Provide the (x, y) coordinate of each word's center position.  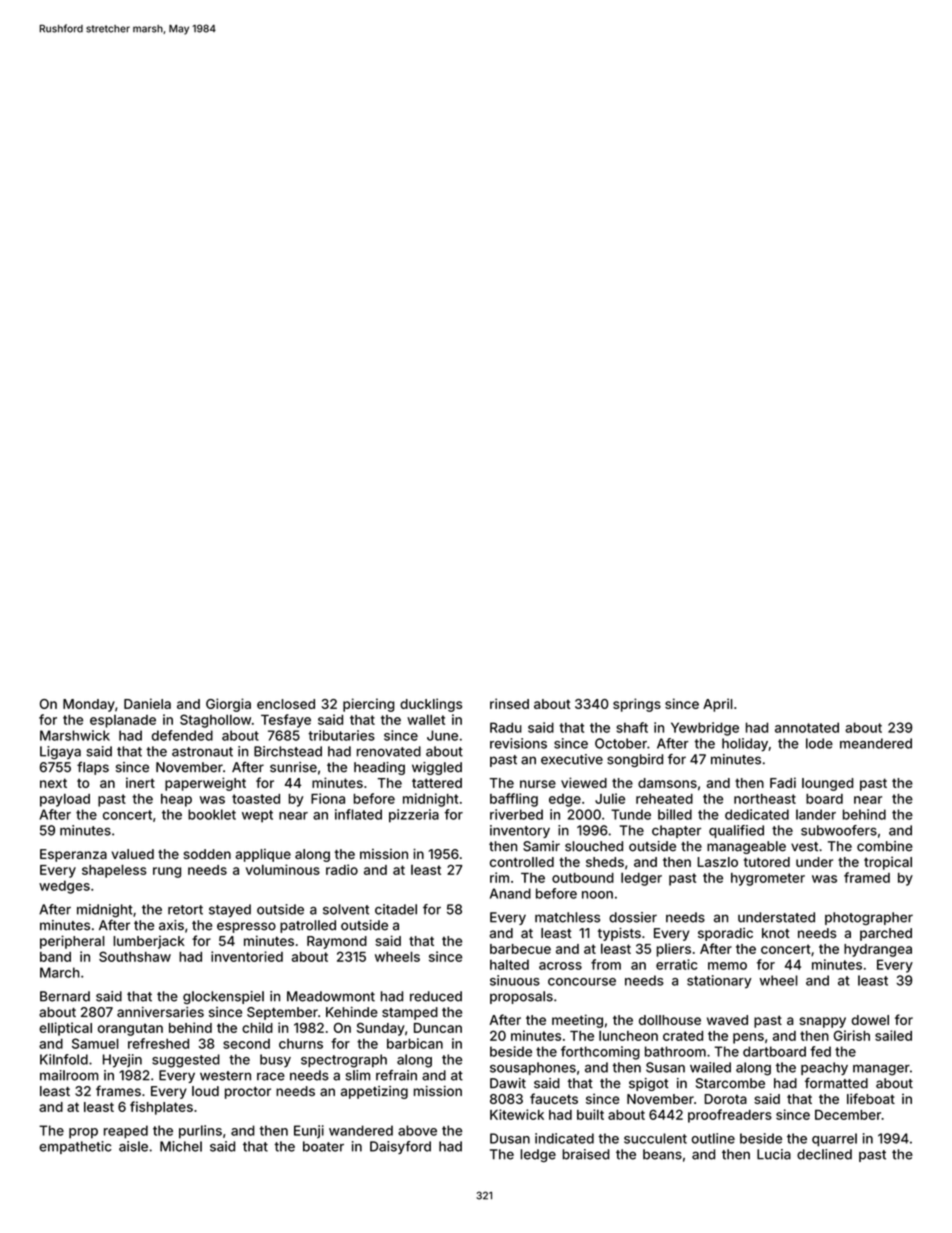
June (442, 735)
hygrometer (768, 879)
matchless (567, 917)
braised (586, 1154)
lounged (827, 784)
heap (176, 800)
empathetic (75, 1147)
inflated (358, 814)
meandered (876, 743)
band (55, 957)
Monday (89, 705)
